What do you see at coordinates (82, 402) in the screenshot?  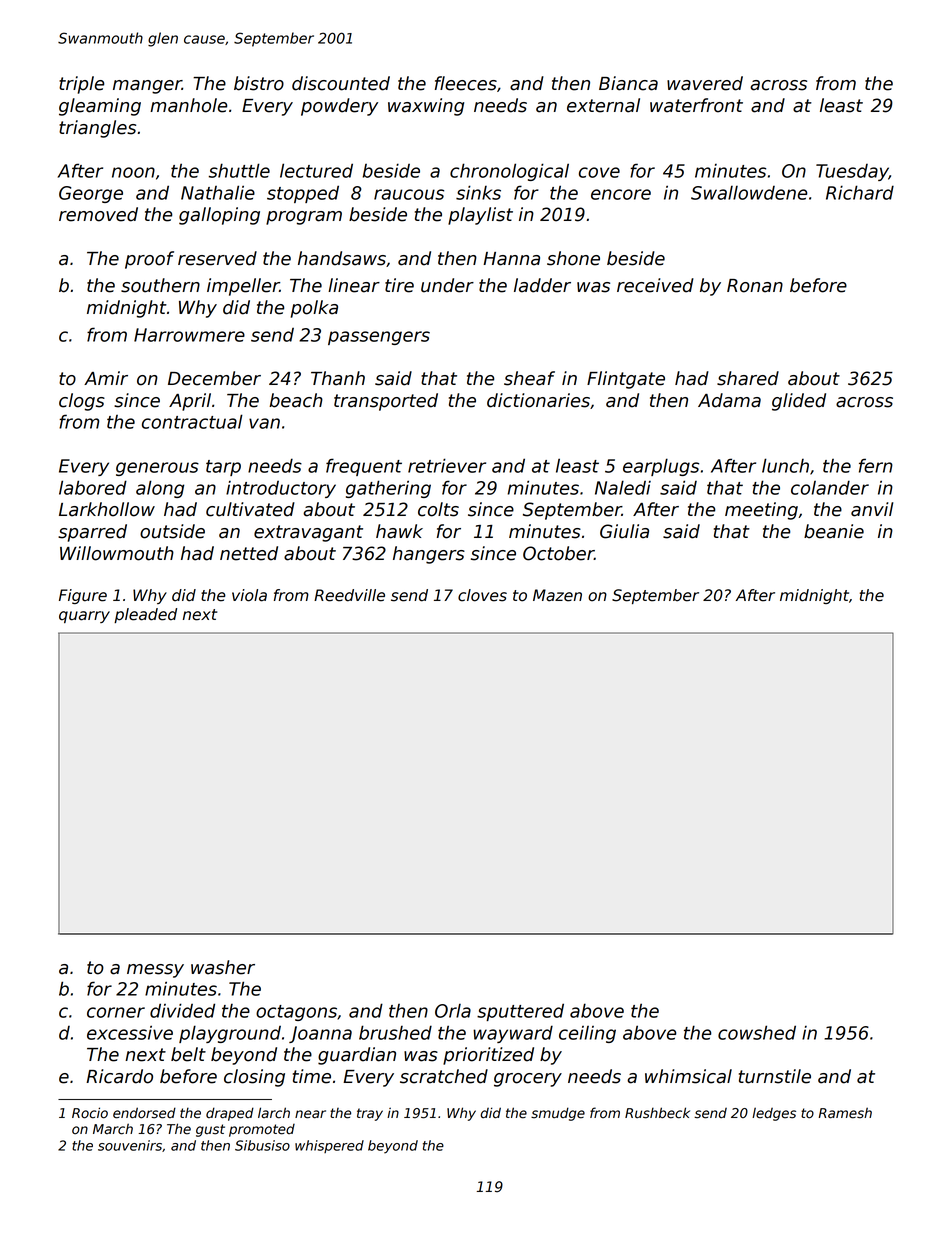 I see `clogs` at bounding box center [82, 402].
